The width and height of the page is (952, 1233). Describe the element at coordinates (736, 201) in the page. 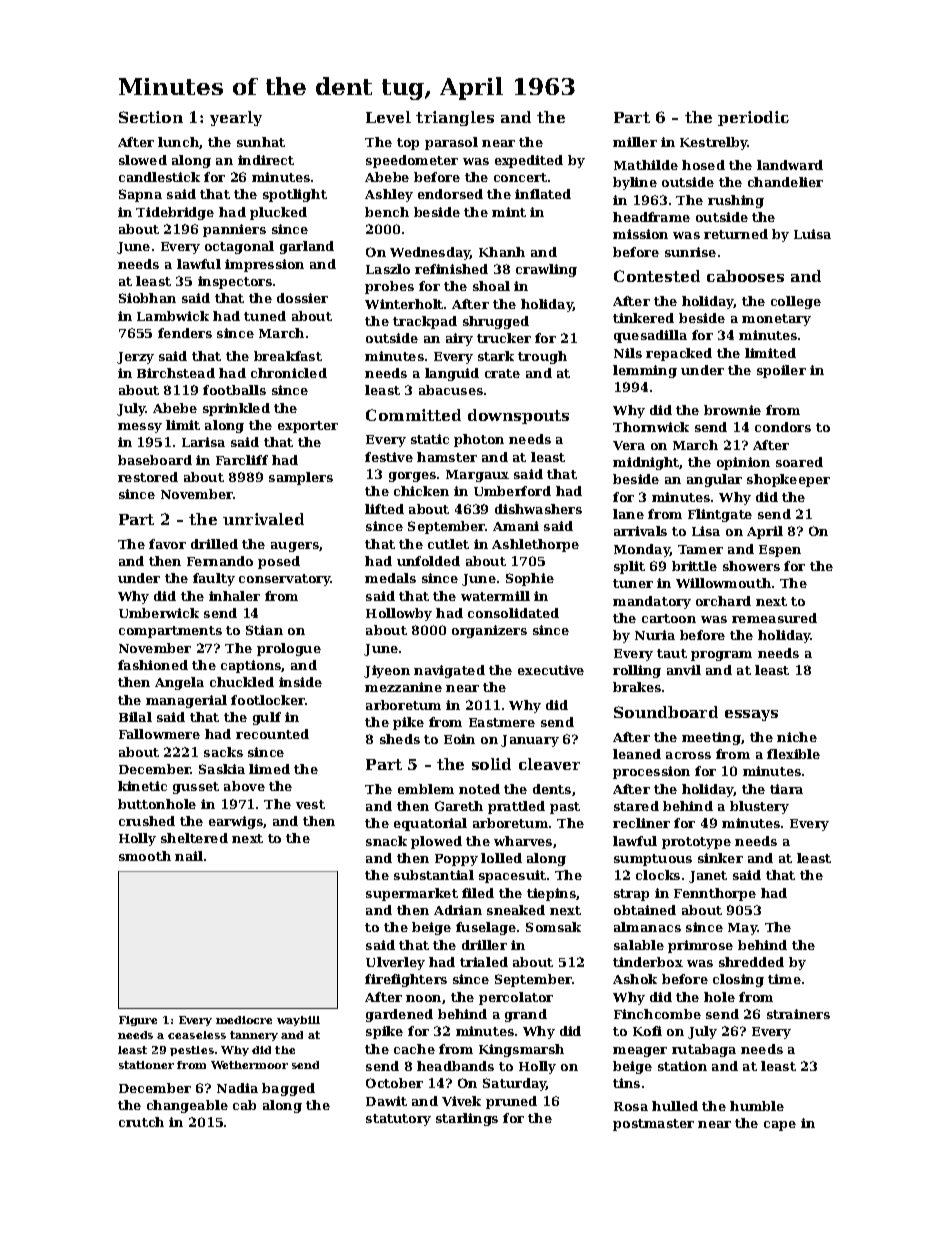

I see `rushing` at that location.
